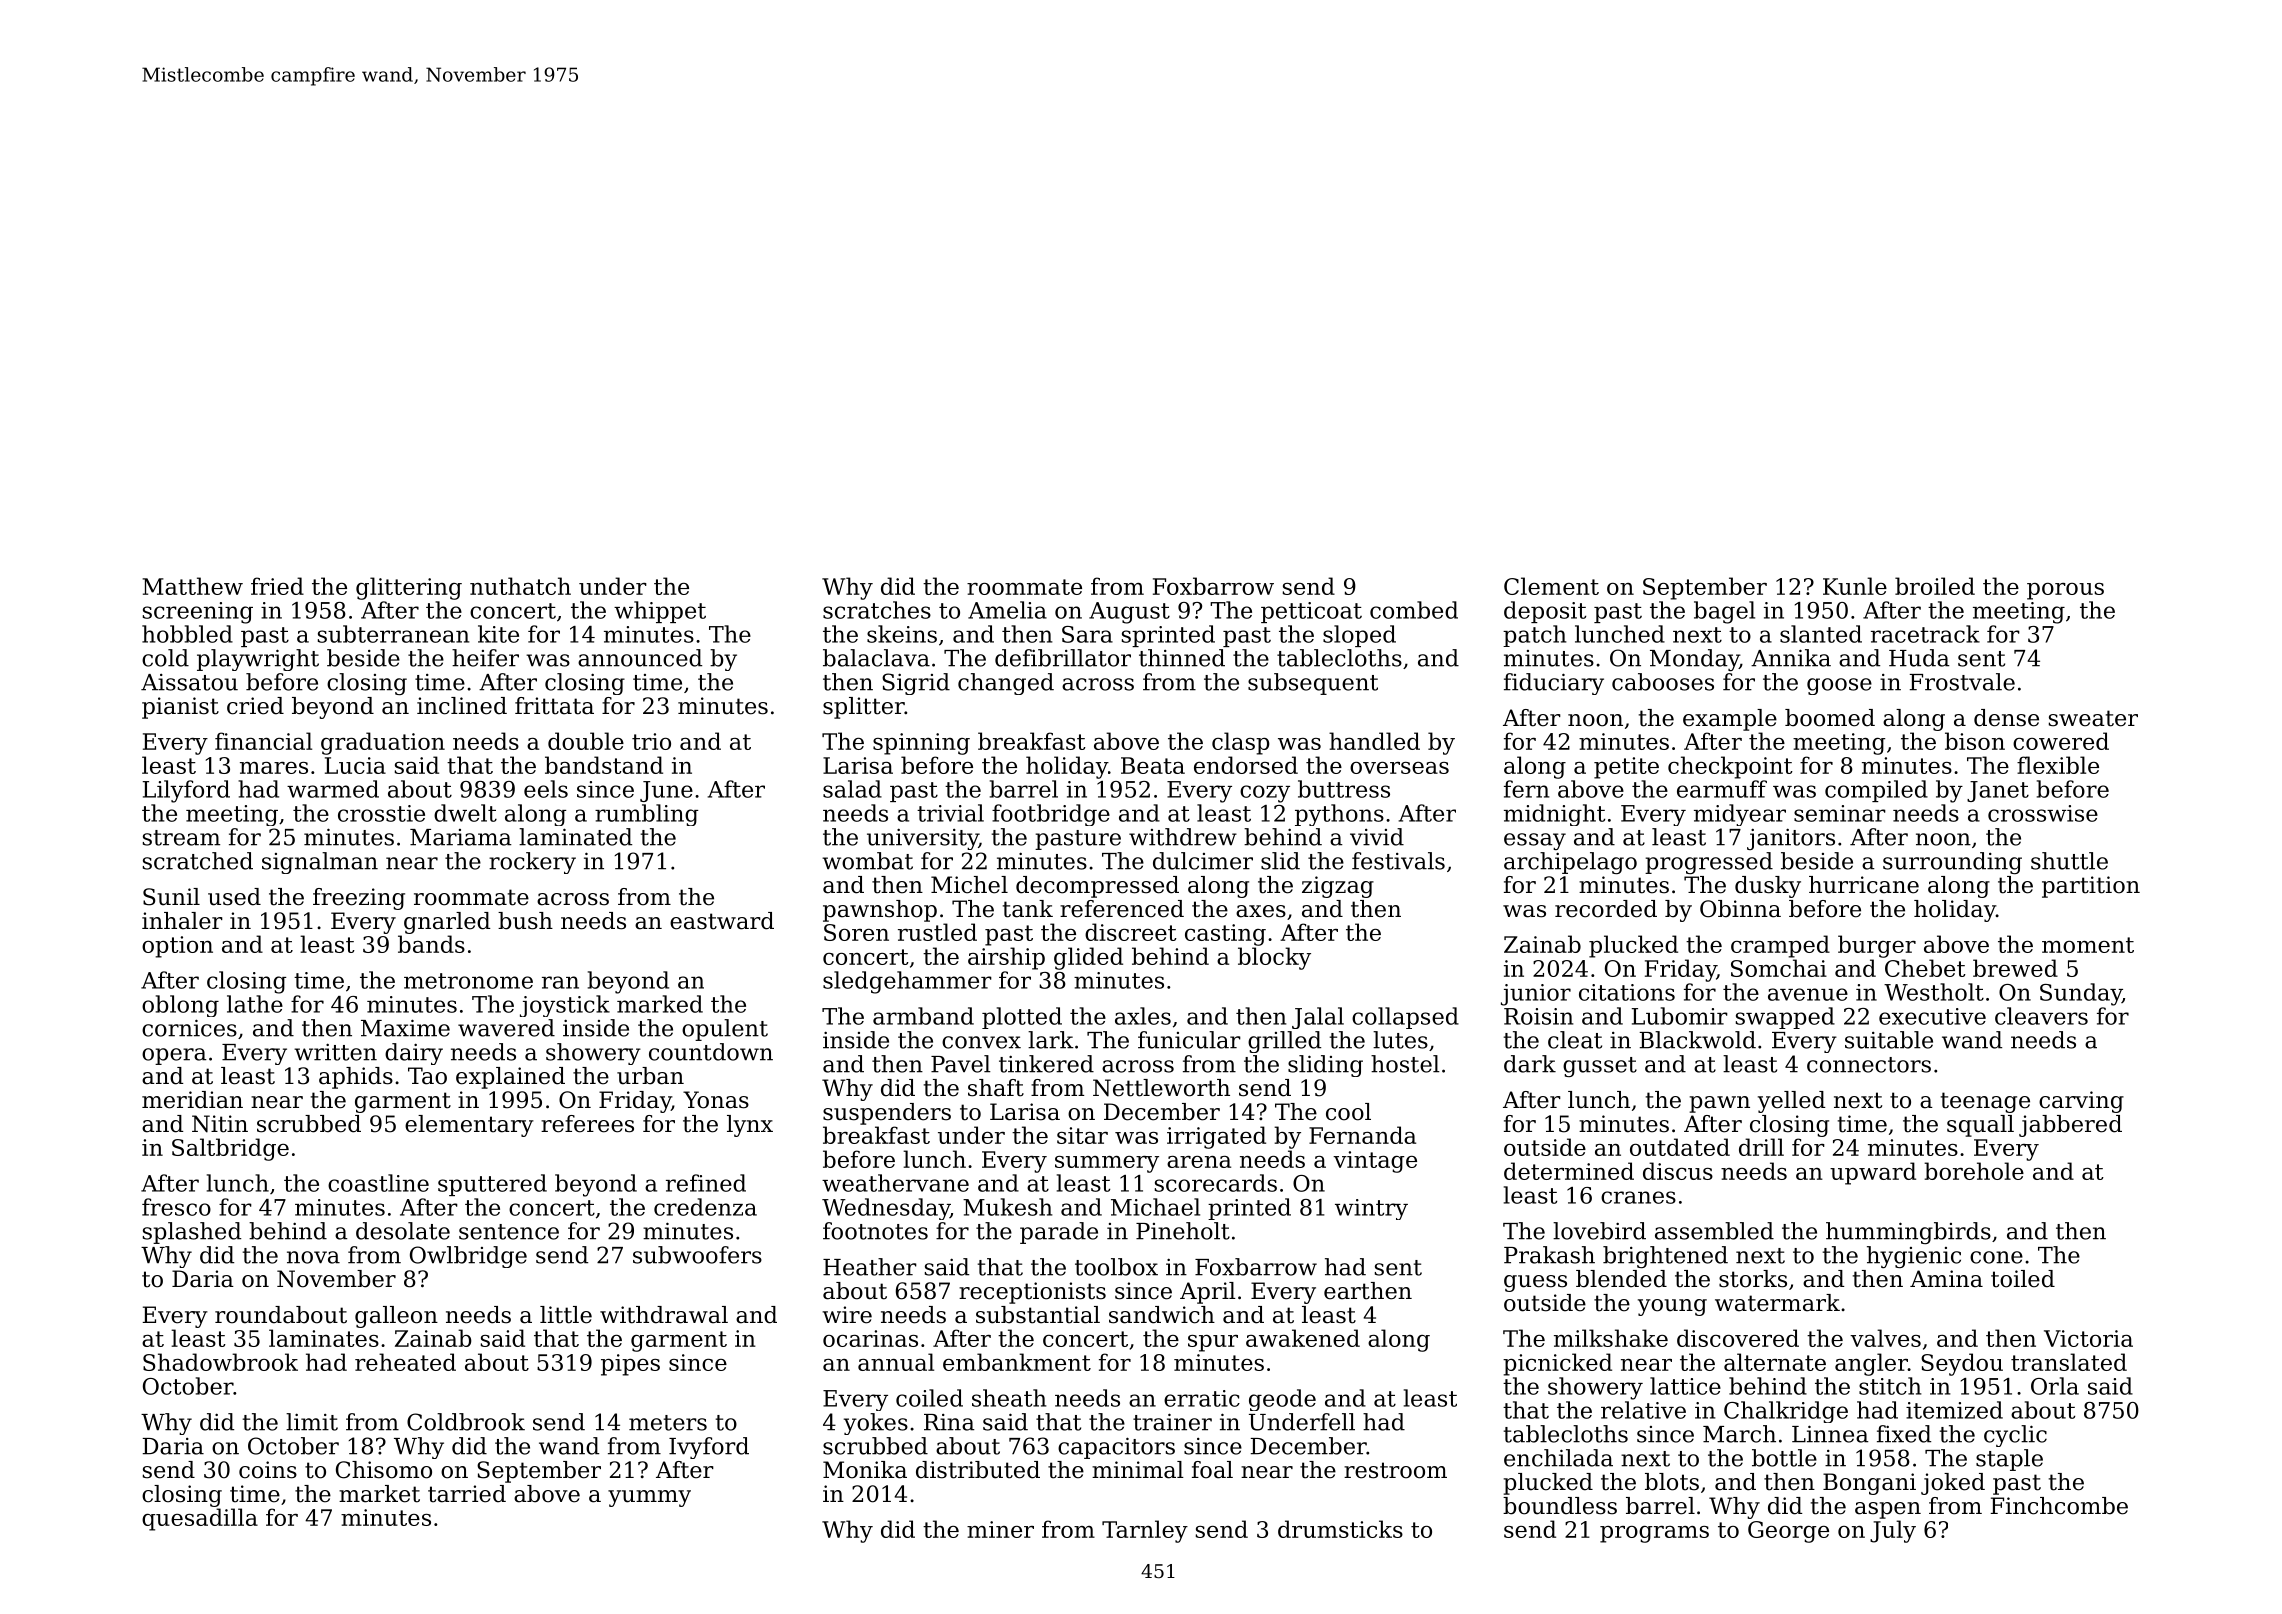 The height and width of the document is (1614, 2282). What do you see at coordinates (1038, 1315) in the document?
I see `substantial` at bounding box center [1038, 1315].
